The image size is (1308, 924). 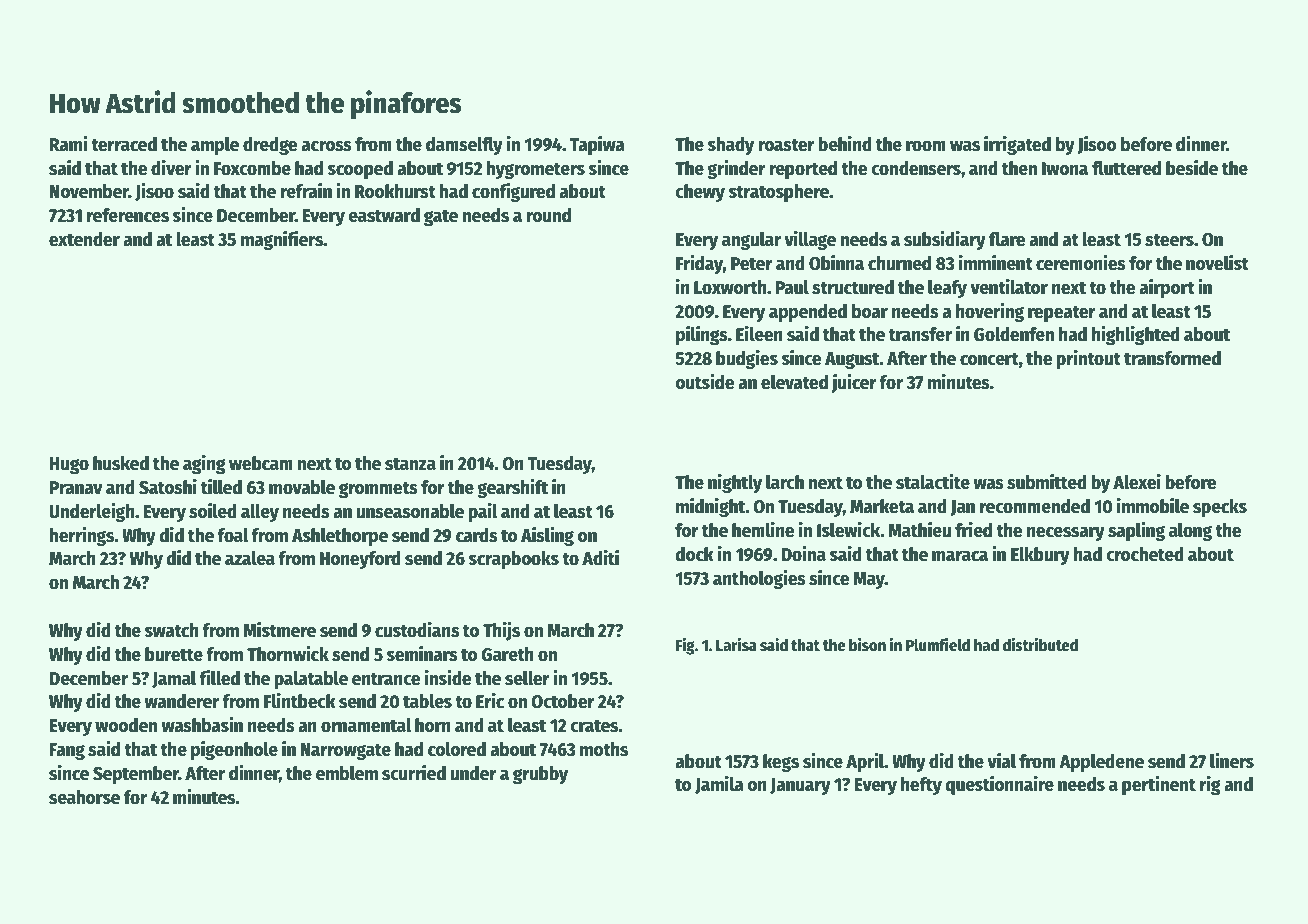 I want to click on distributed, so click(x=1040, y=645).
